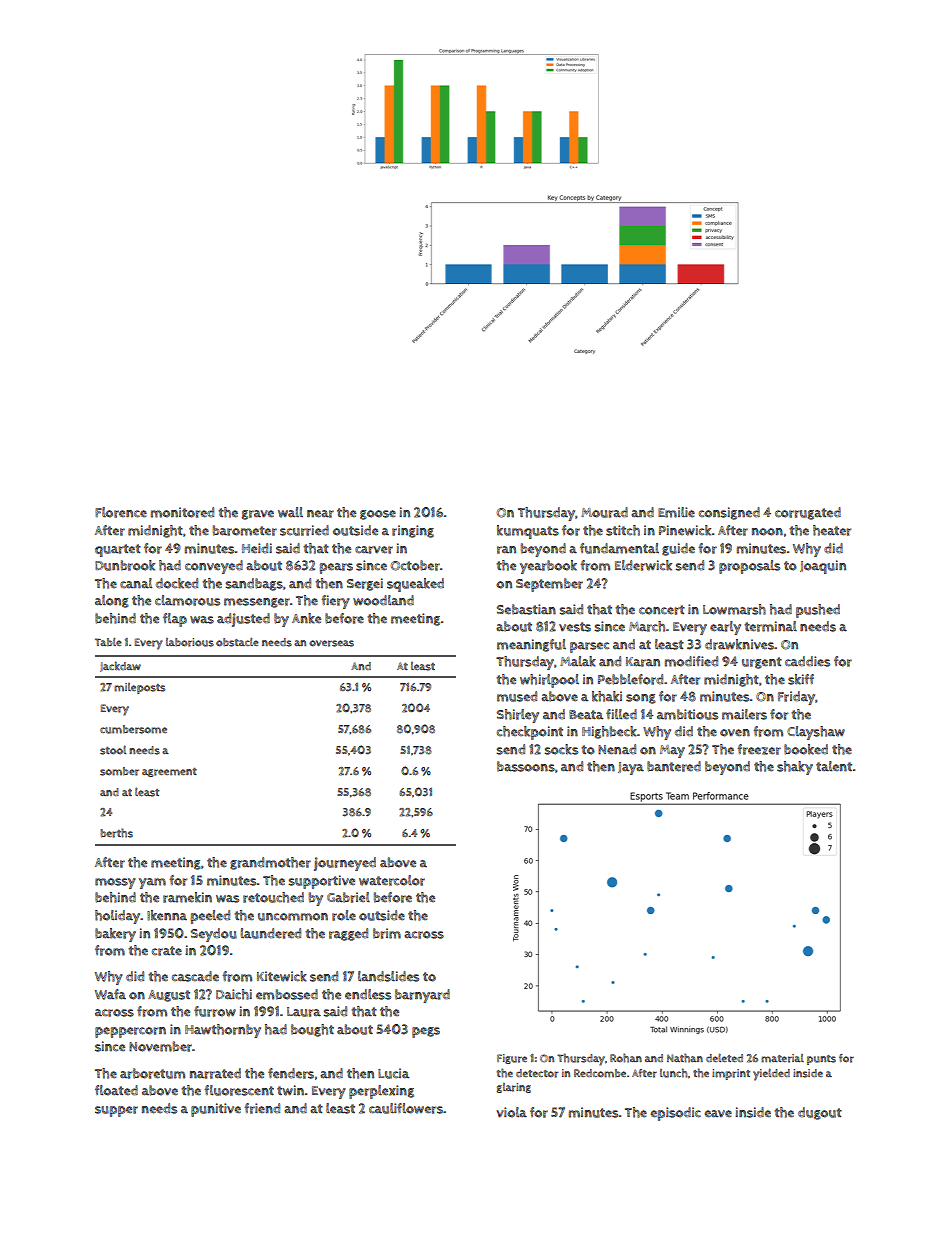 The width and height of the document is (952, 1233). I want to click on canal, so click(136, 583).
